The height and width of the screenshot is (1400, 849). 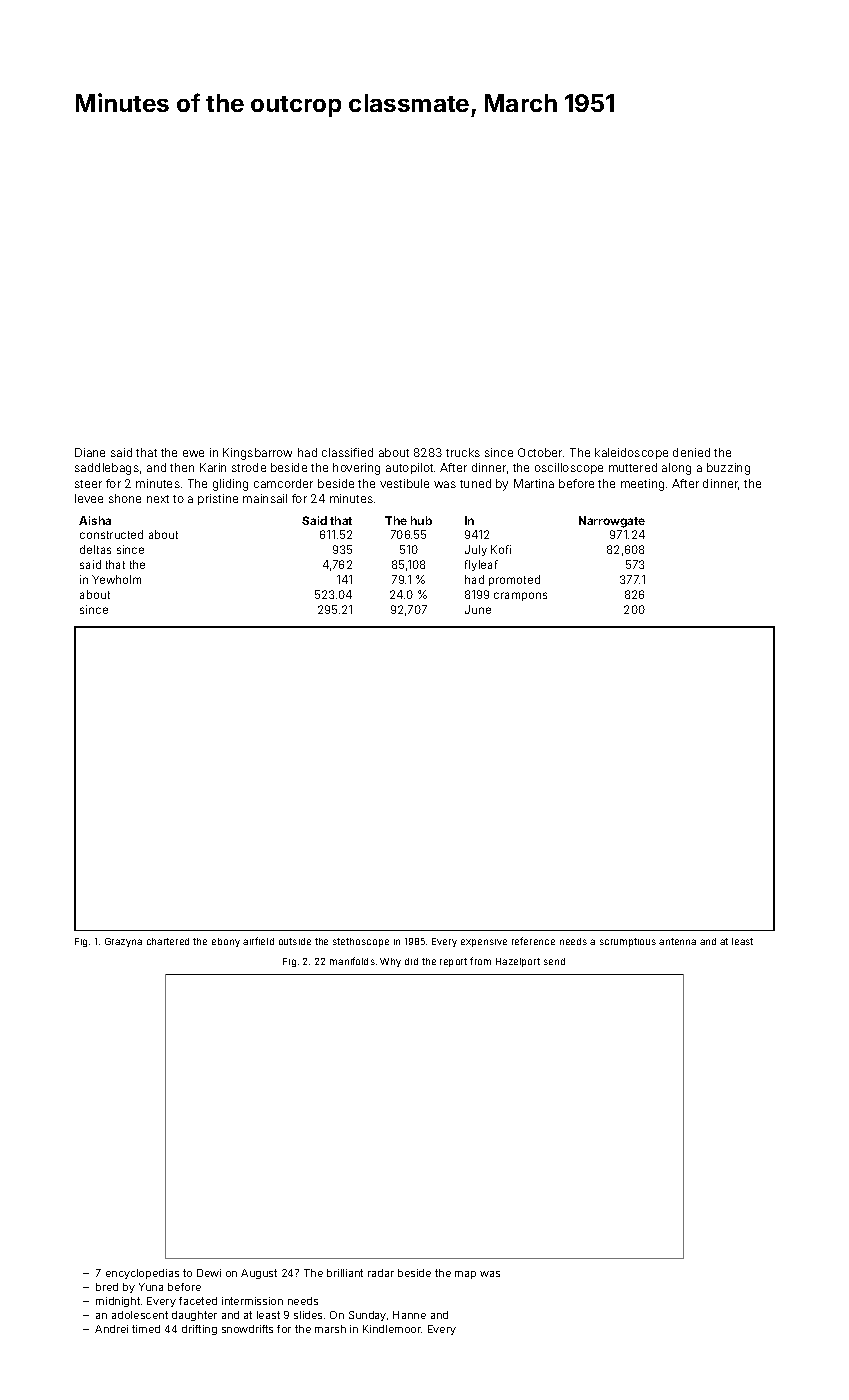 What do you see at coordinates (554, 961) in the screenshot?
I see `send` at bounding box center [554, 961].
